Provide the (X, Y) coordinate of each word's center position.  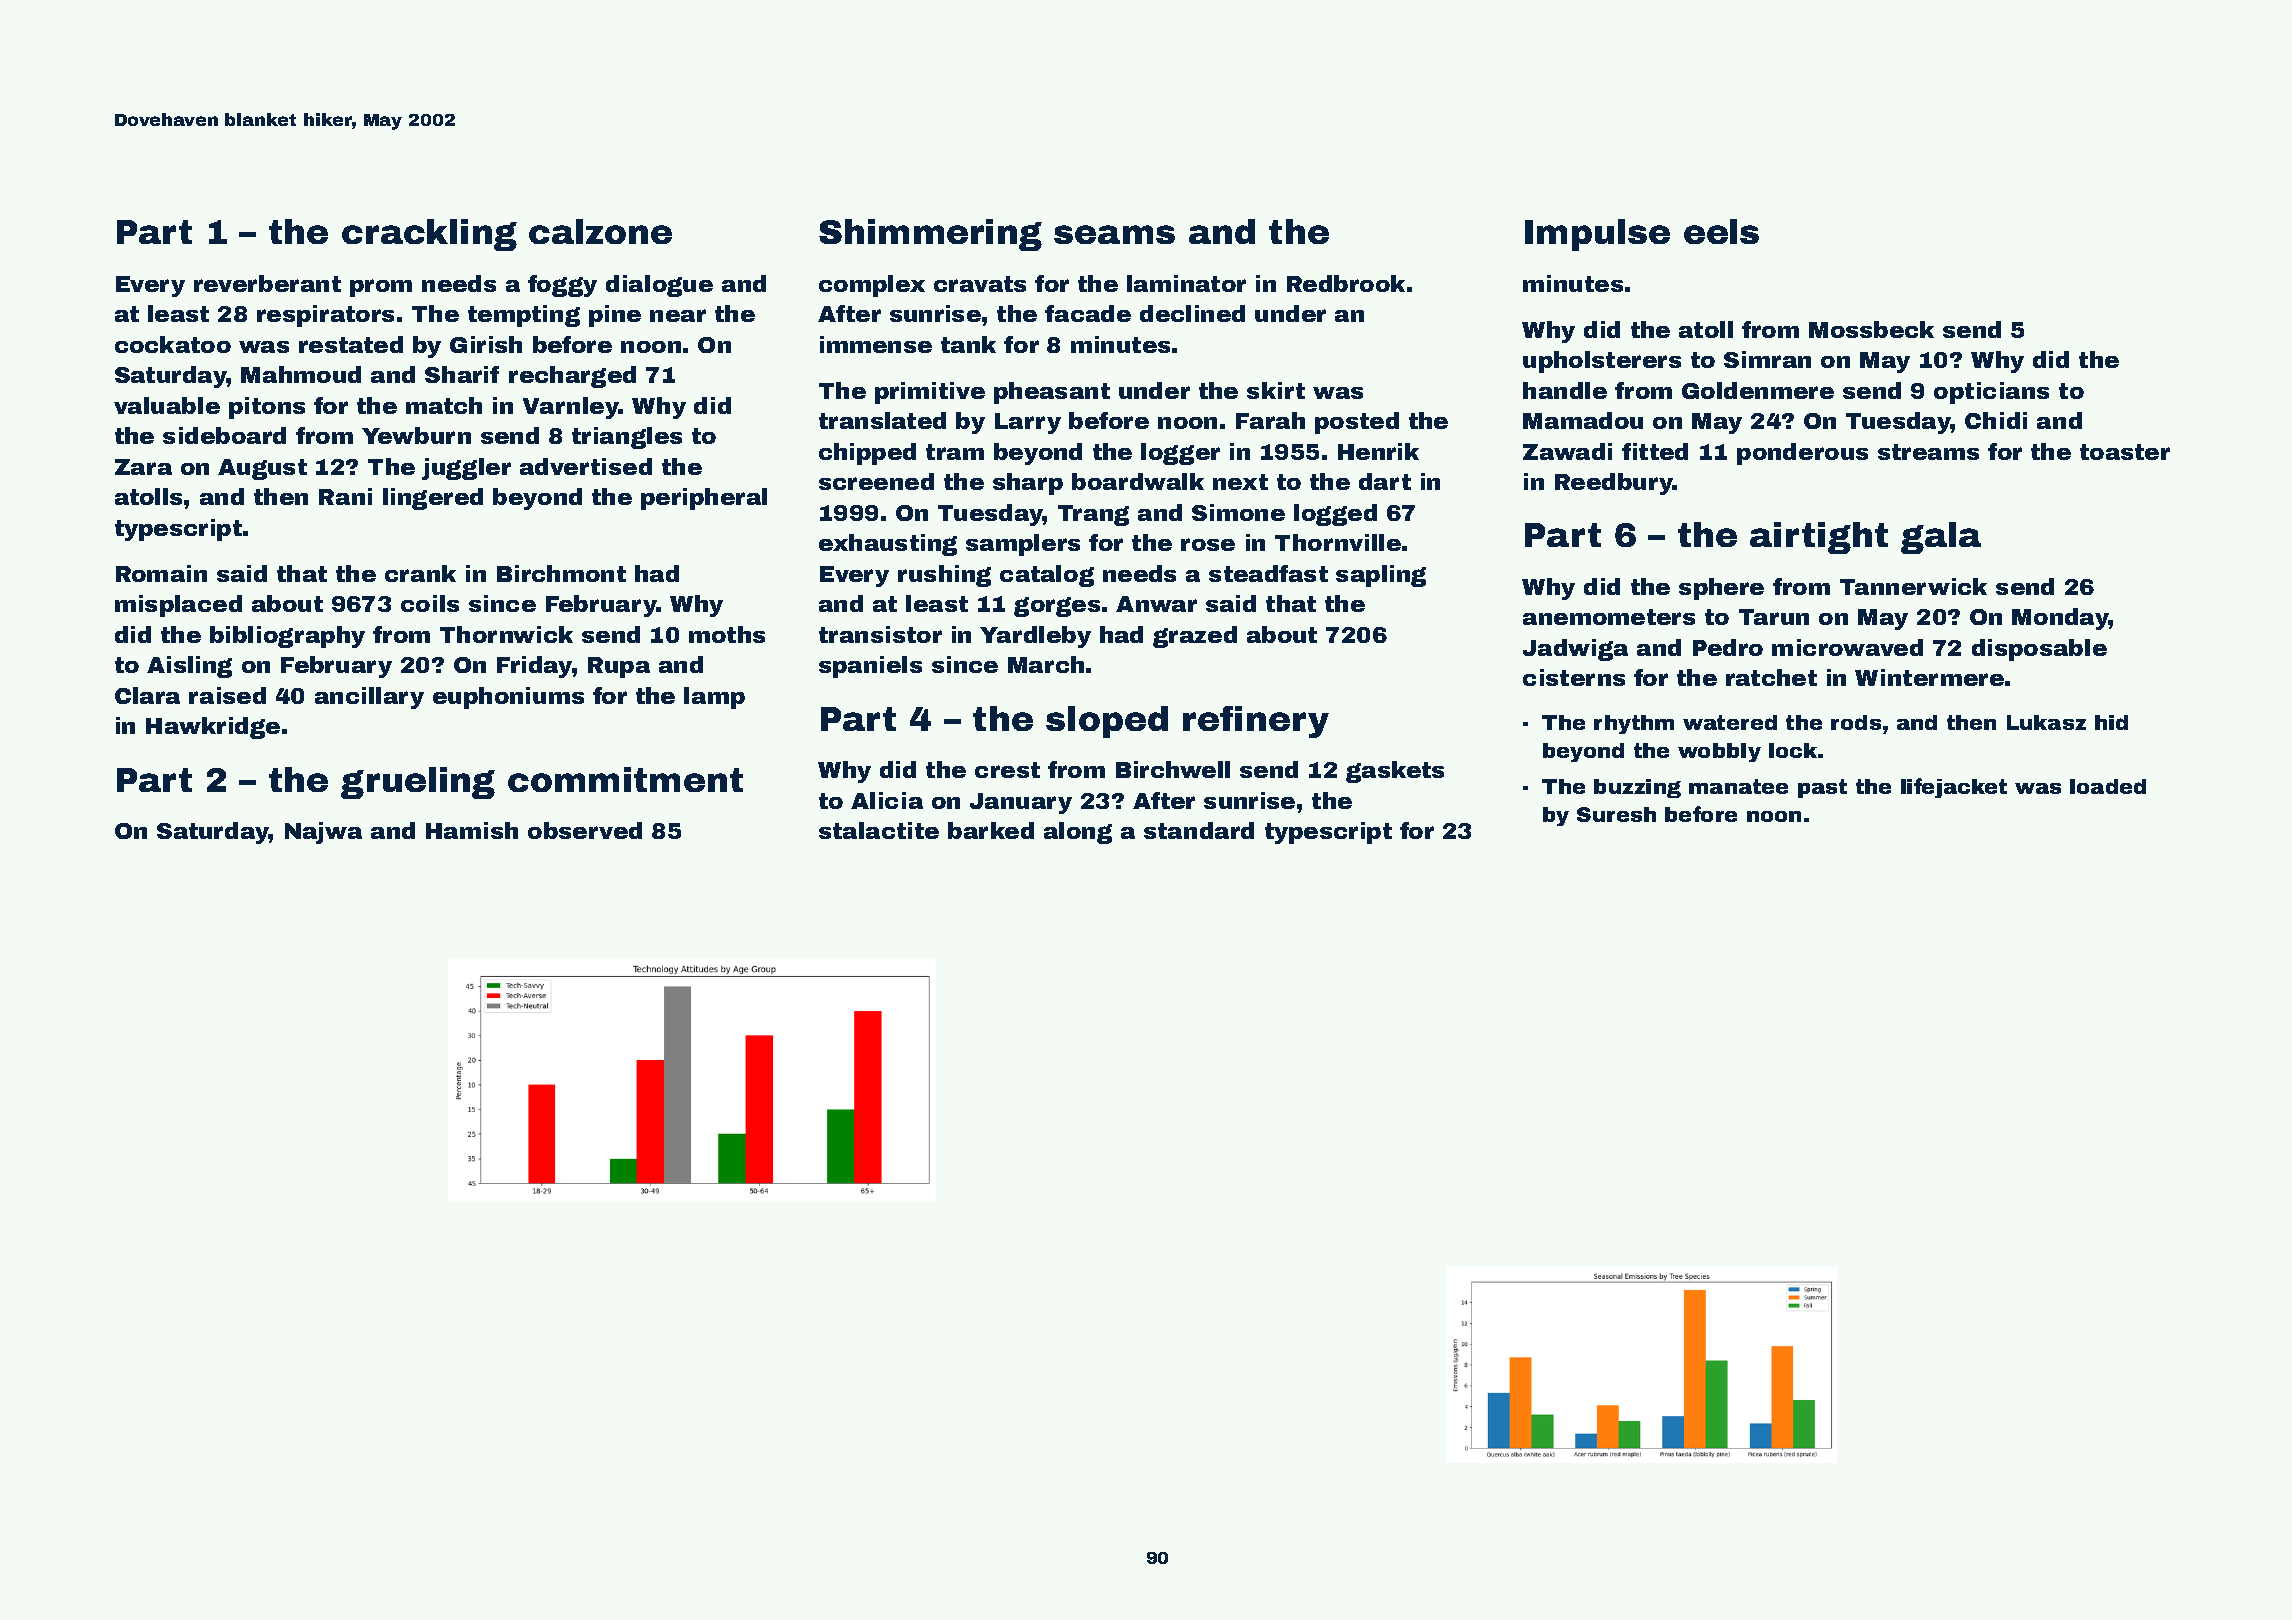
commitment (625, 779)
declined (1192, 313)
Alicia (887, 800)
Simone (1238, 512)
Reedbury (1614, 484)
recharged (572, 377)
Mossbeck (1871, 329)
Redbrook (1346, 283)
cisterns (1574, 677)
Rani (345, 496)
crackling (429, 235)
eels (1721, 231)
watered (1730, 722)
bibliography (287, 637)
